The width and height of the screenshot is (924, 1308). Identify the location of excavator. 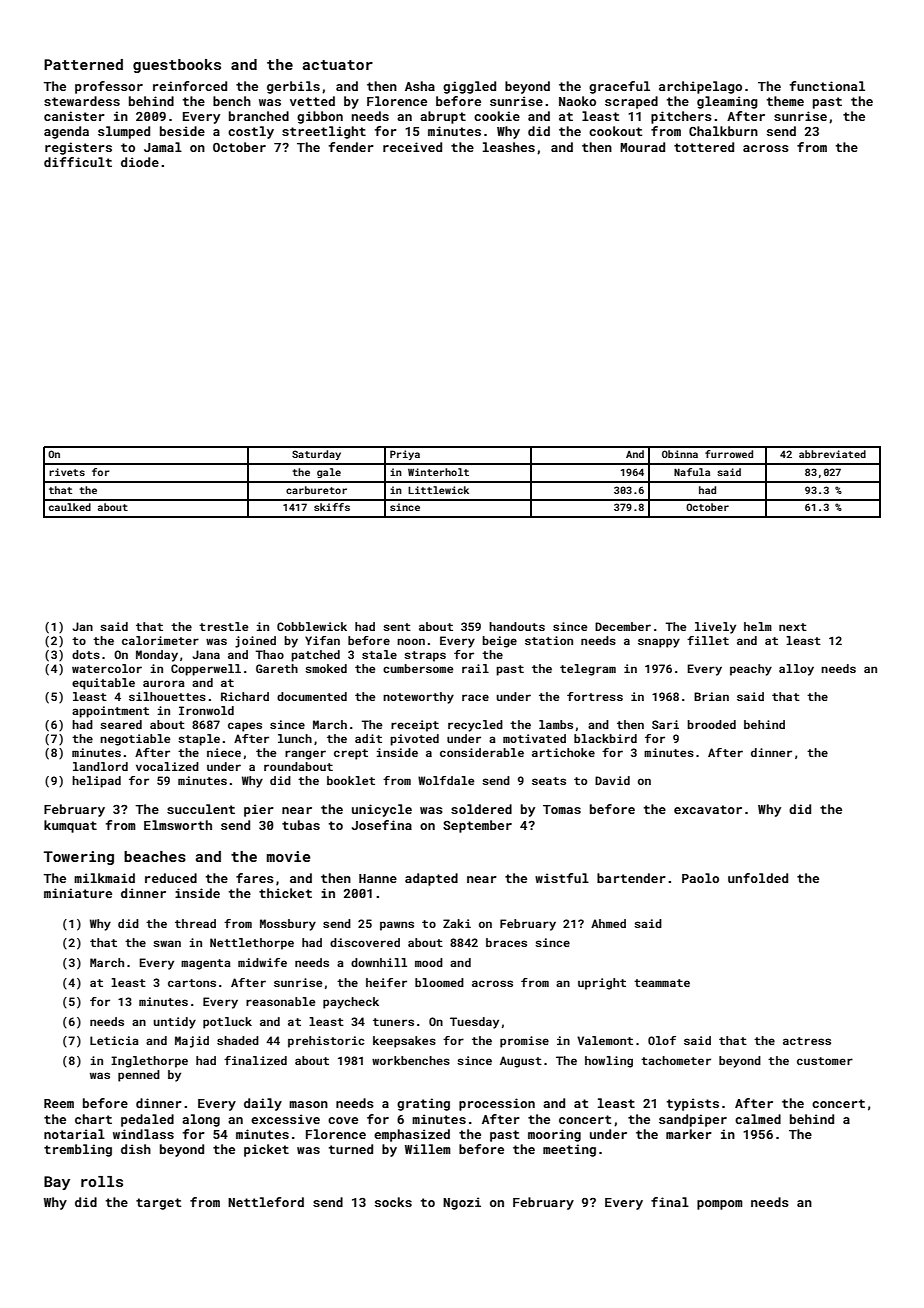
(708, 809).
